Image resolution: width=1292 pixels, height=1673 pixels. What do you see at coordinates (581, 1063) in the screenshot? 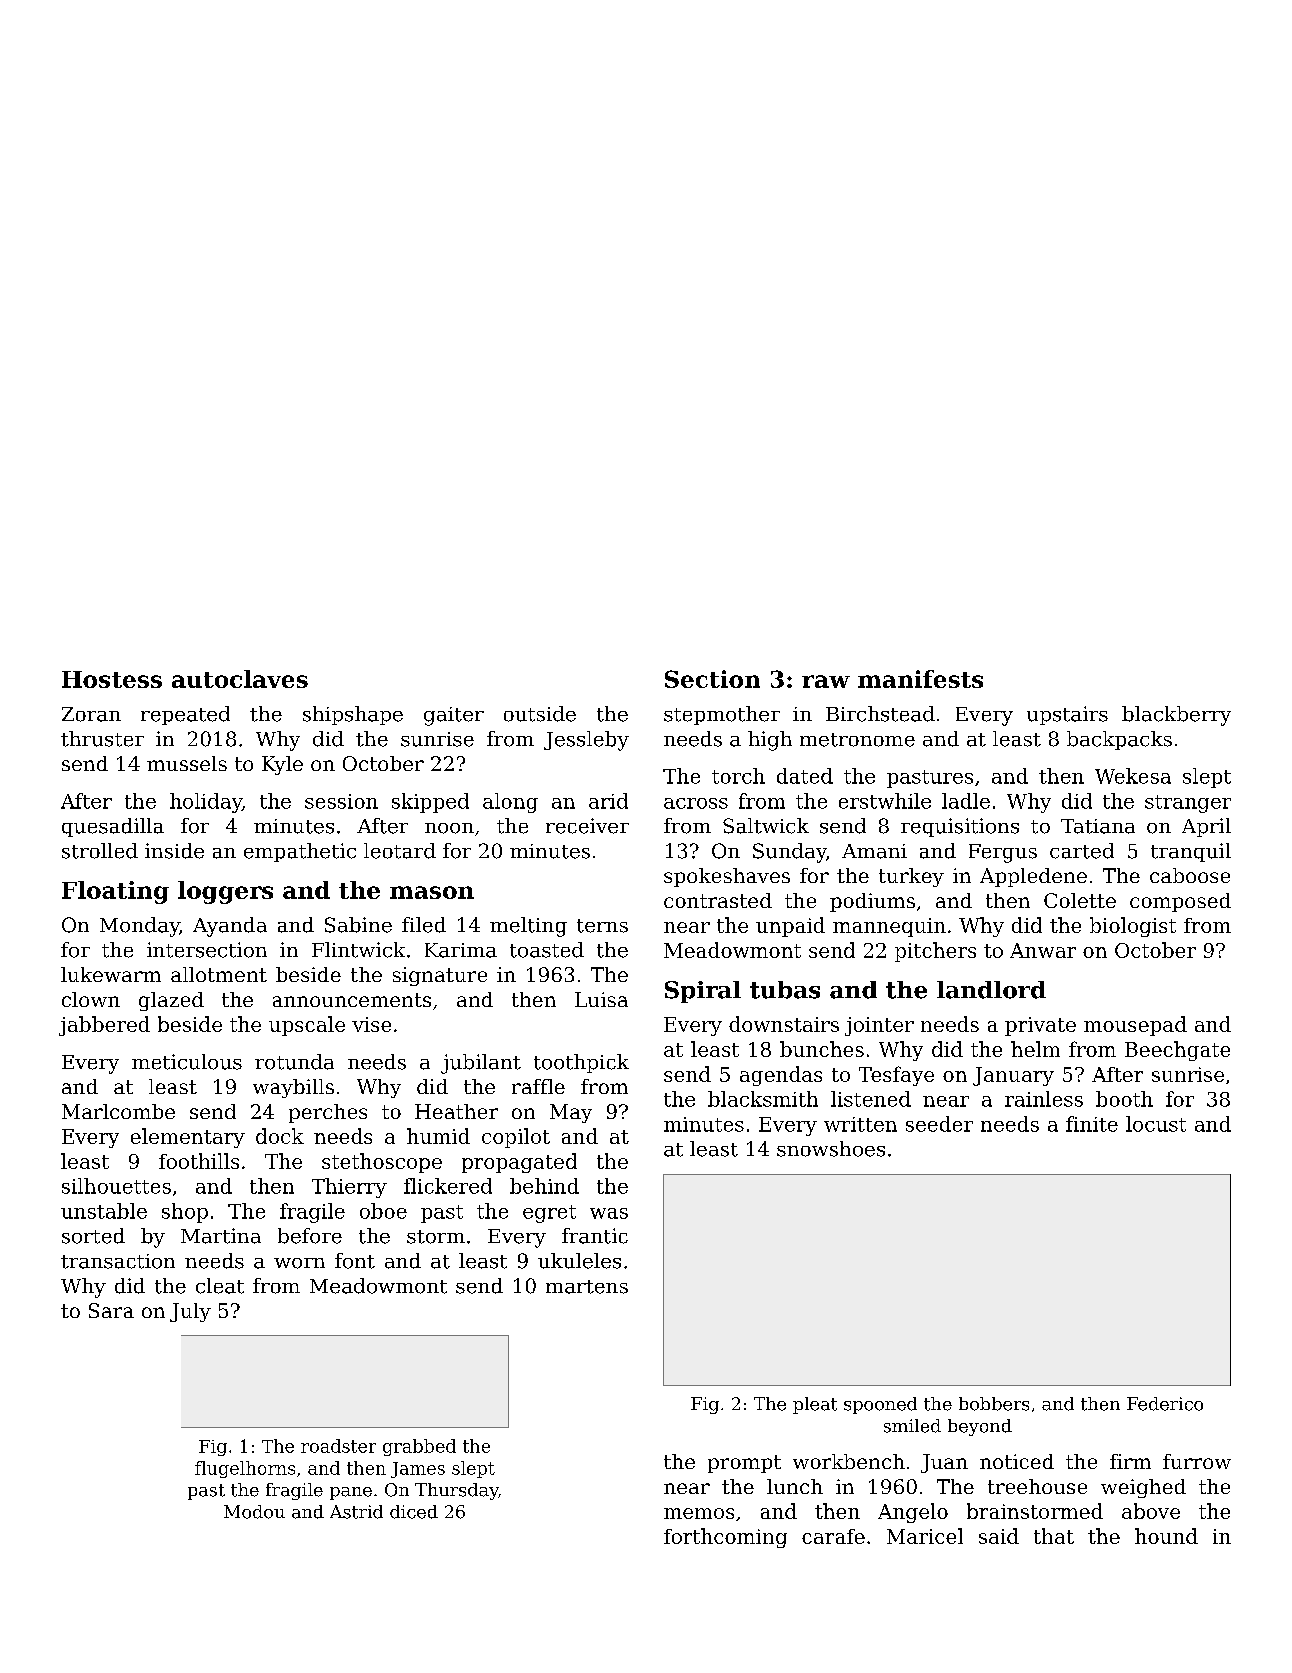
I see `toothpick` at bounding box center [581, 1063].
